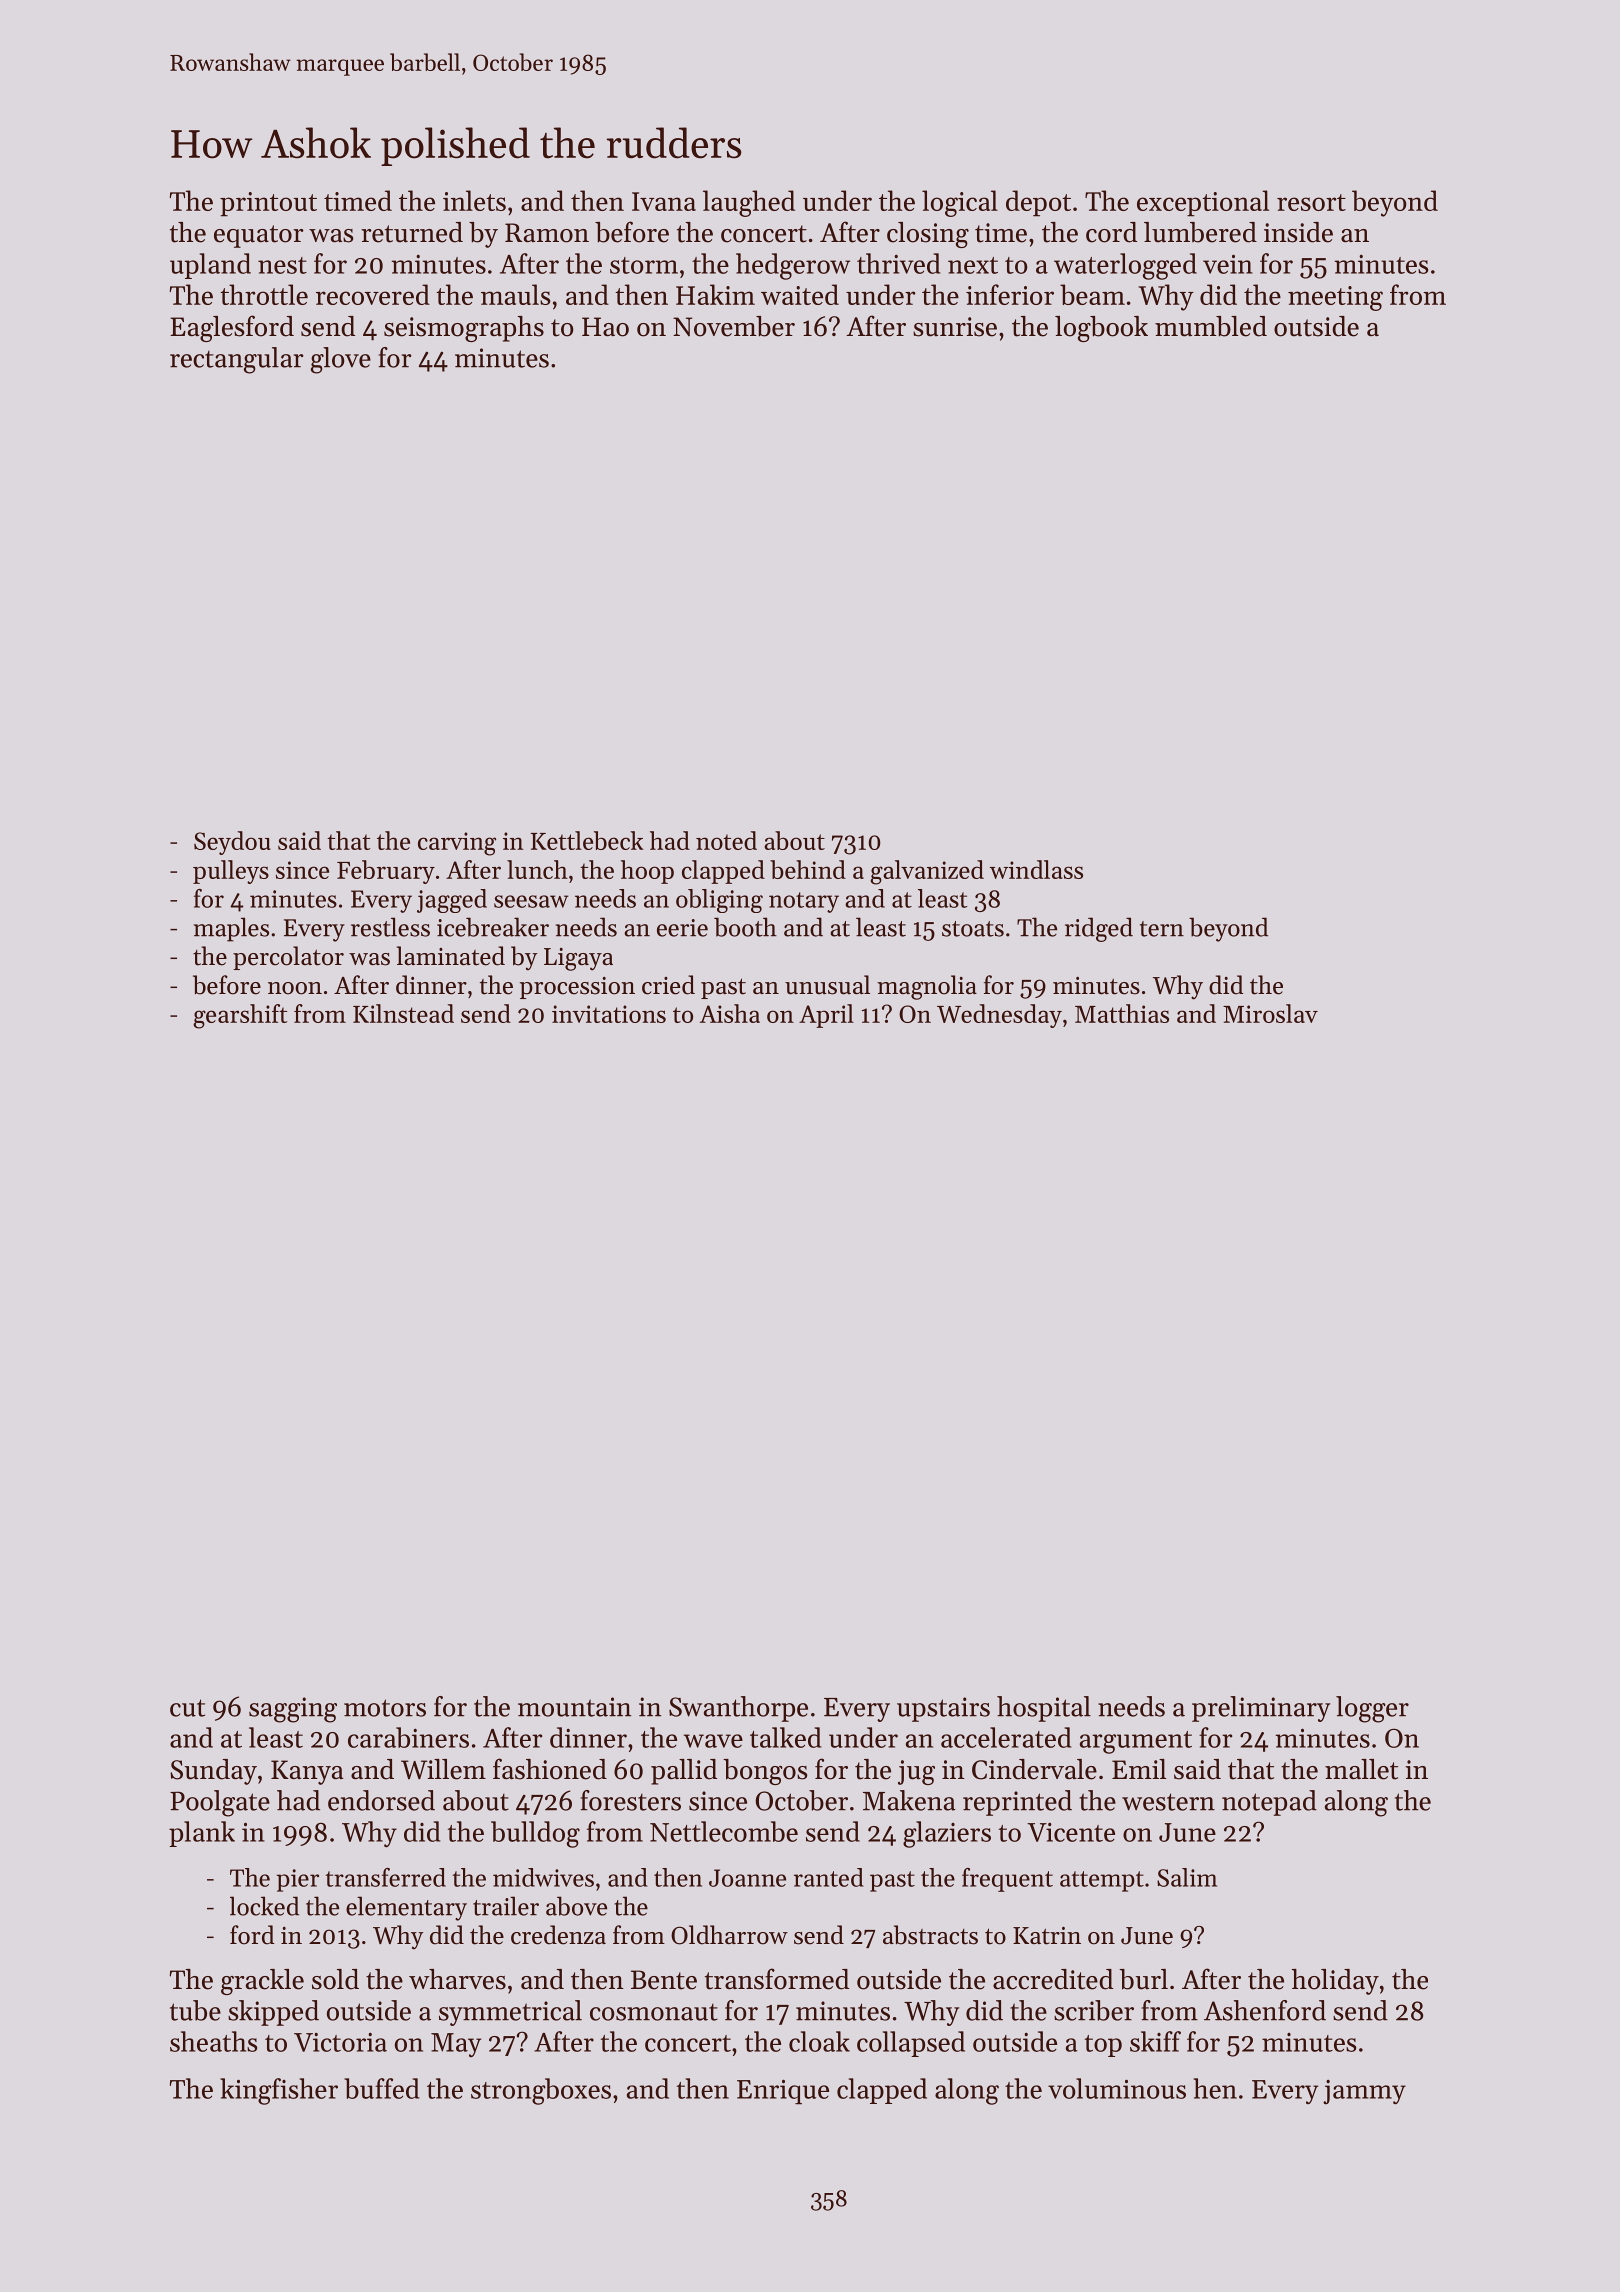 This image has height=2292, width=1620. What do you see at coordinates (259, 236) in the image?
I see `equator` at bounding box center [259, 236].
